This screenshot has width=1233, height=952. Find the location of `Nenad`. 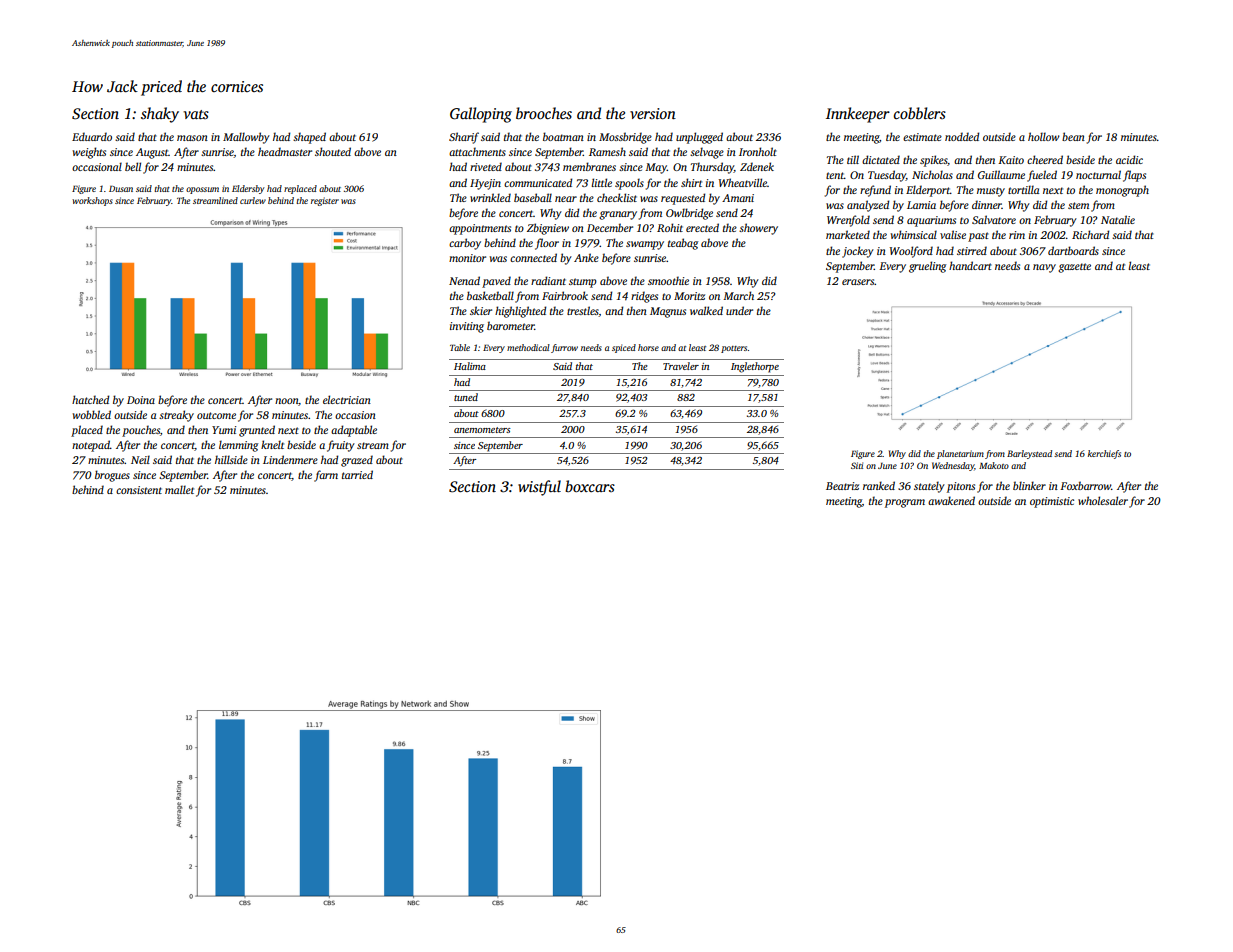

Nenad is located at coordinates (464, 280).
